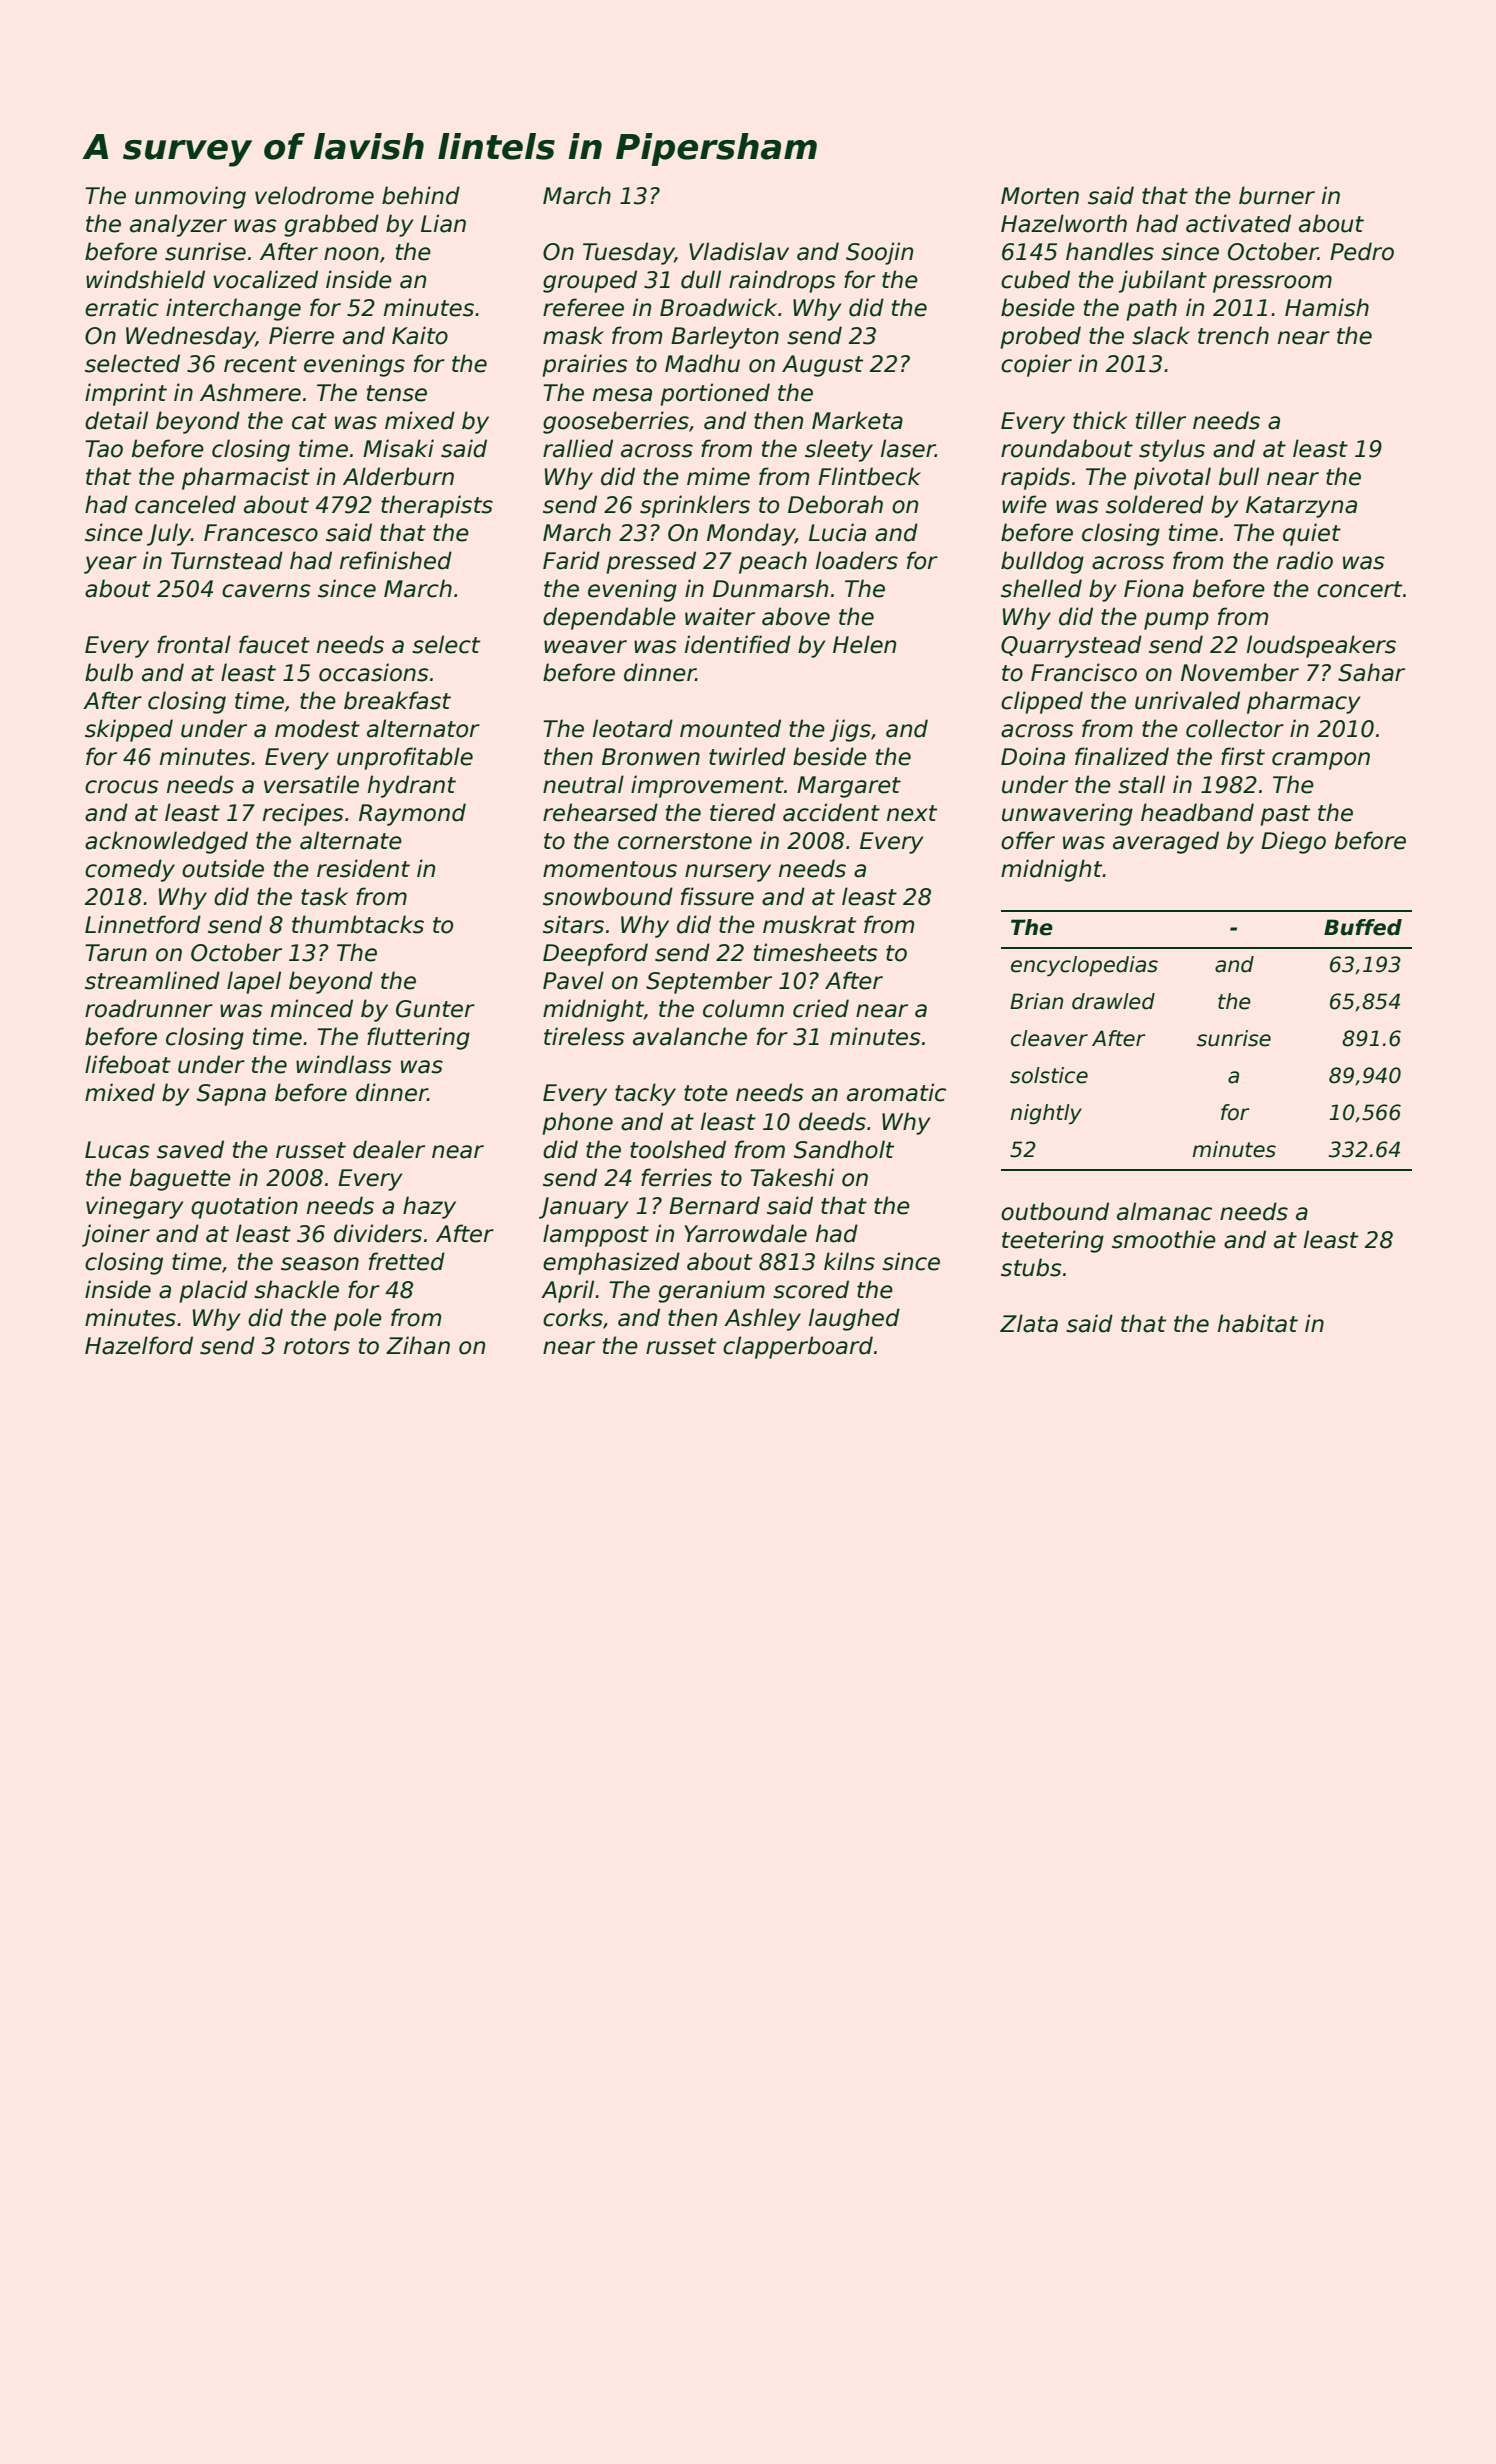 The width and height of the screenshot is (1496, 2464). What do you see at coordinates (608, 896) in the screenshot?
I see `snowbound` at bounding box center [608, 896].
